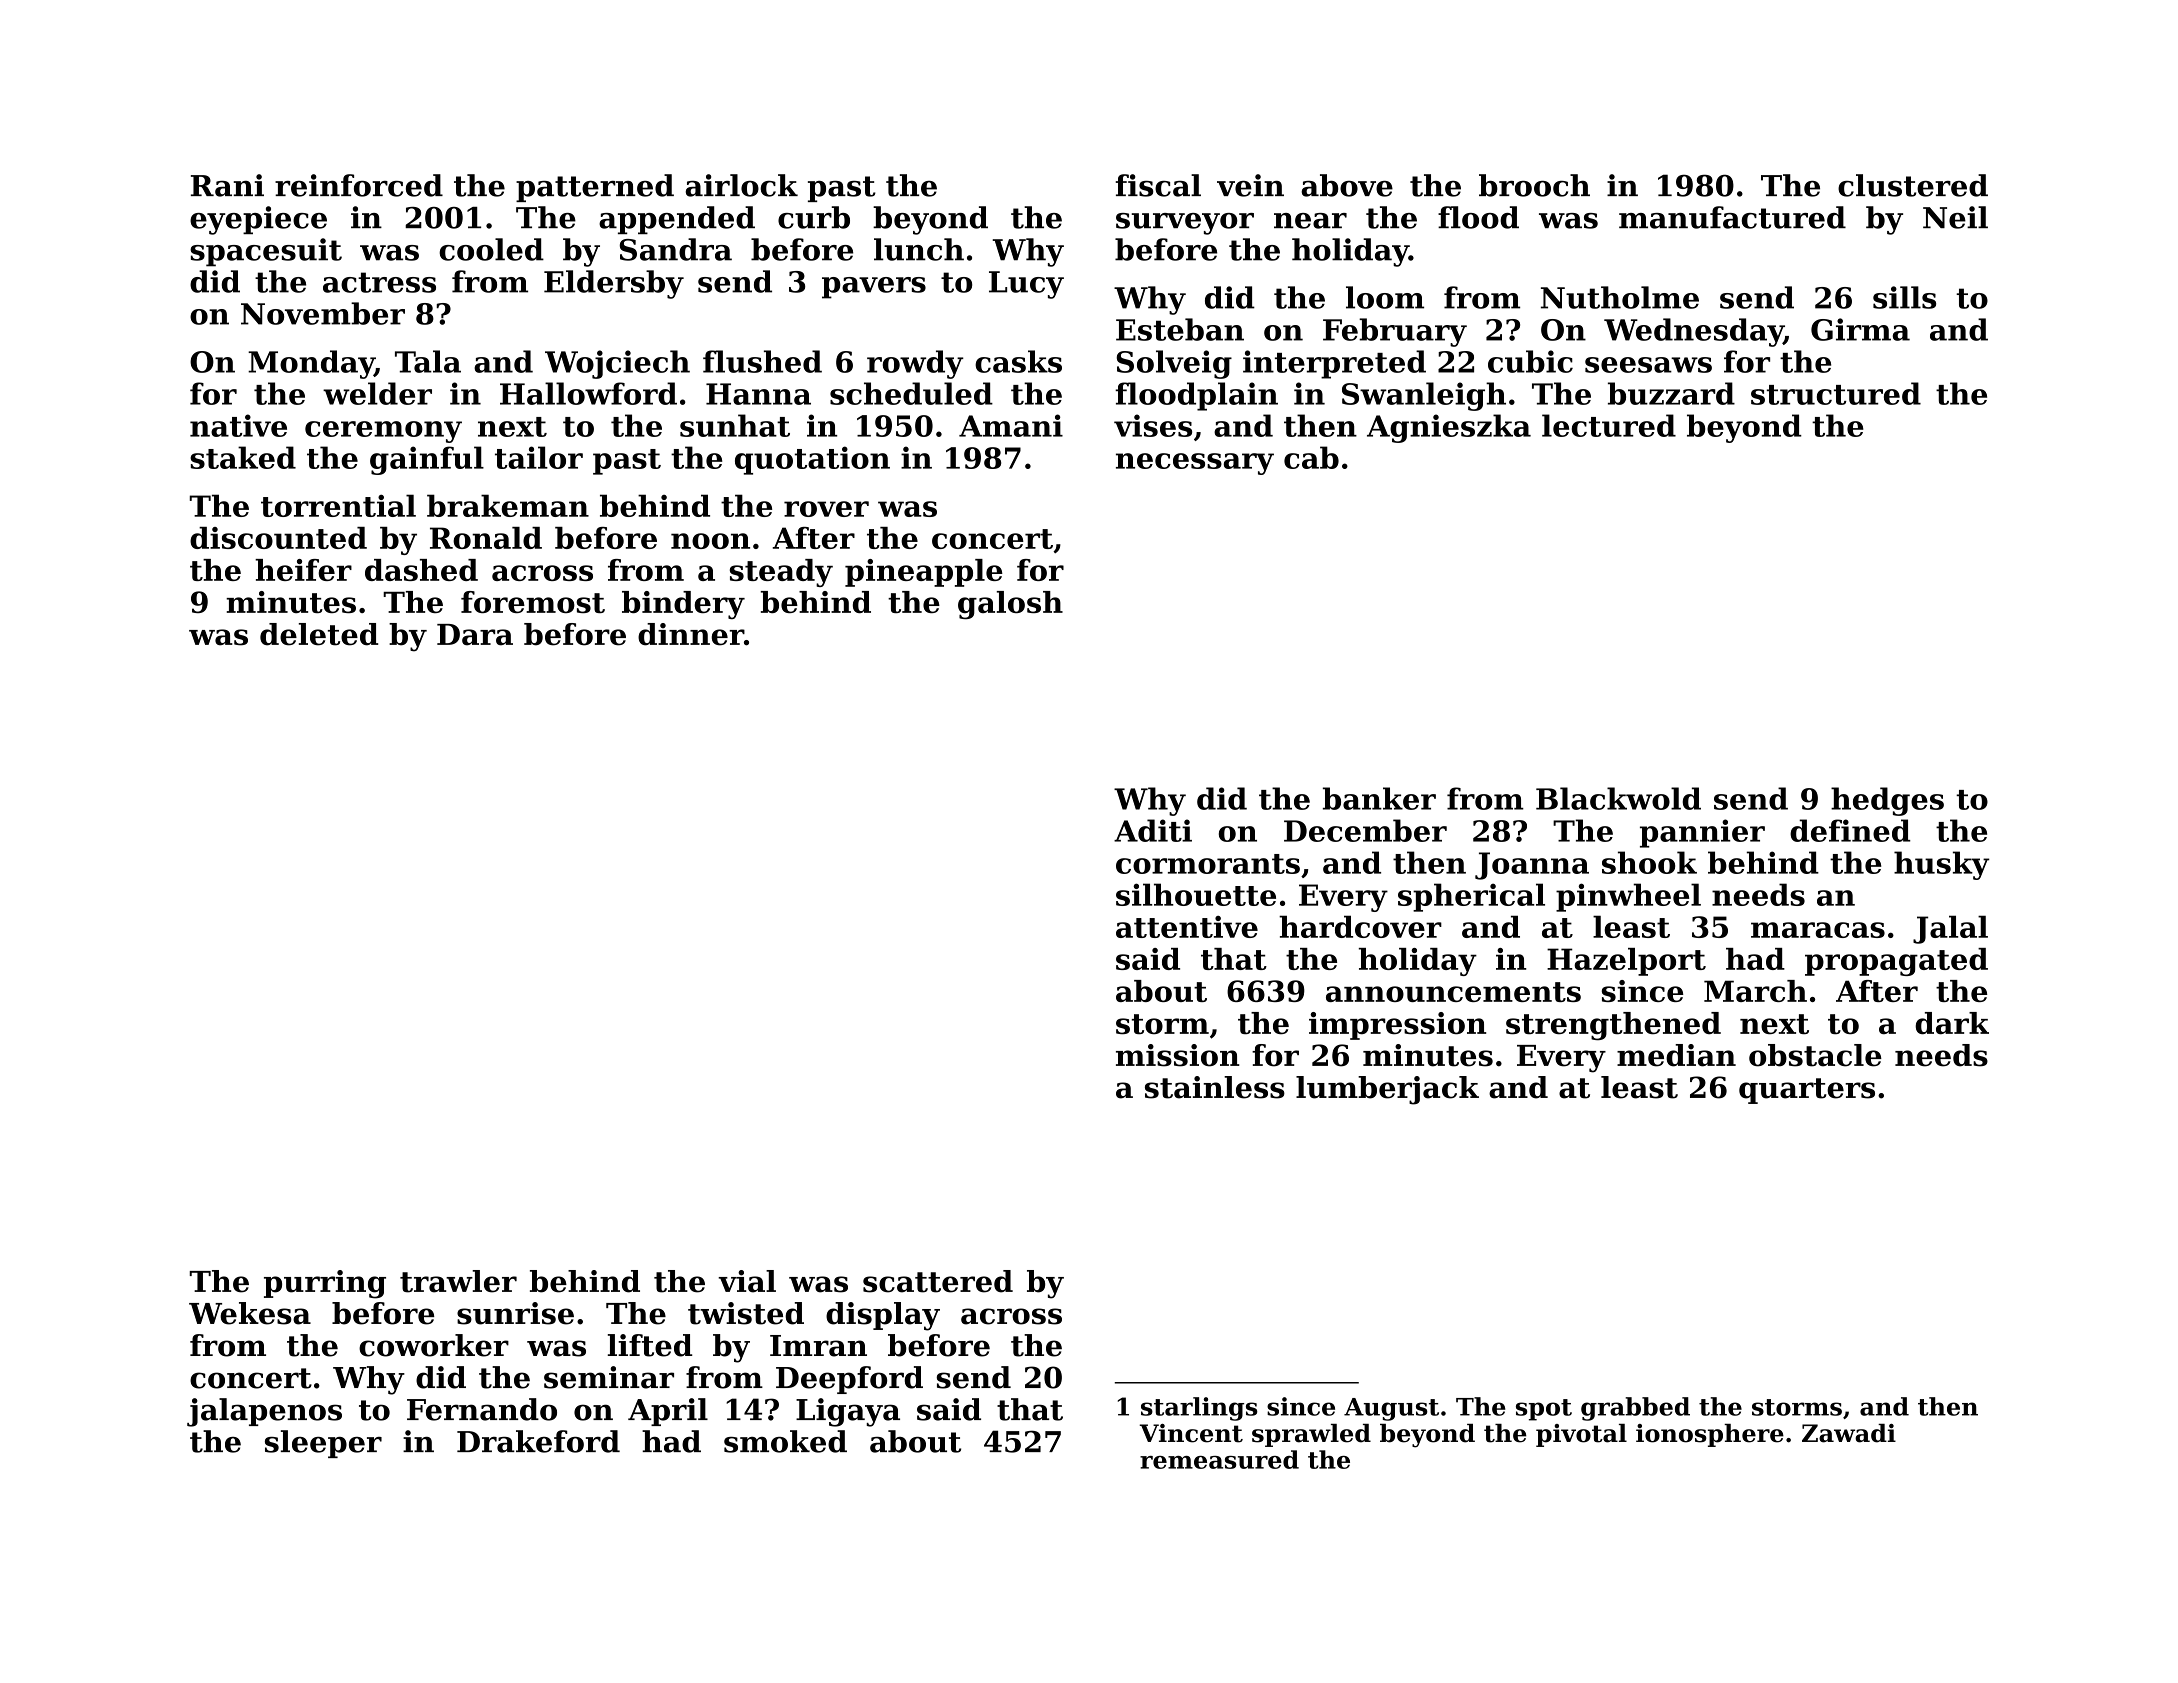  Describe the element at coordinates (1180, 329) in the page. I see `Esteban` at that location.
